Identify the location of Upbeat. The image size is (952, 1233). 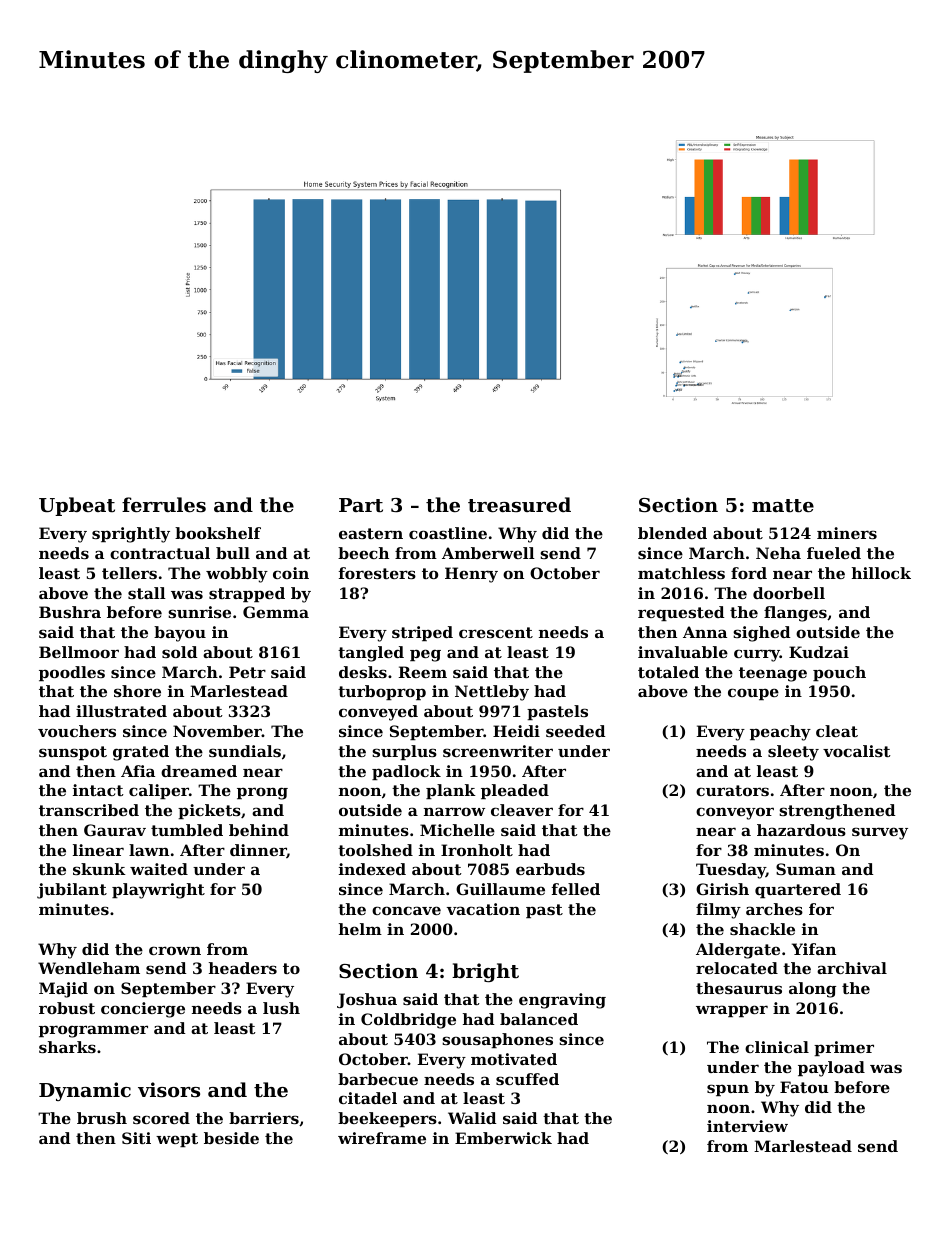
(77, 506).
